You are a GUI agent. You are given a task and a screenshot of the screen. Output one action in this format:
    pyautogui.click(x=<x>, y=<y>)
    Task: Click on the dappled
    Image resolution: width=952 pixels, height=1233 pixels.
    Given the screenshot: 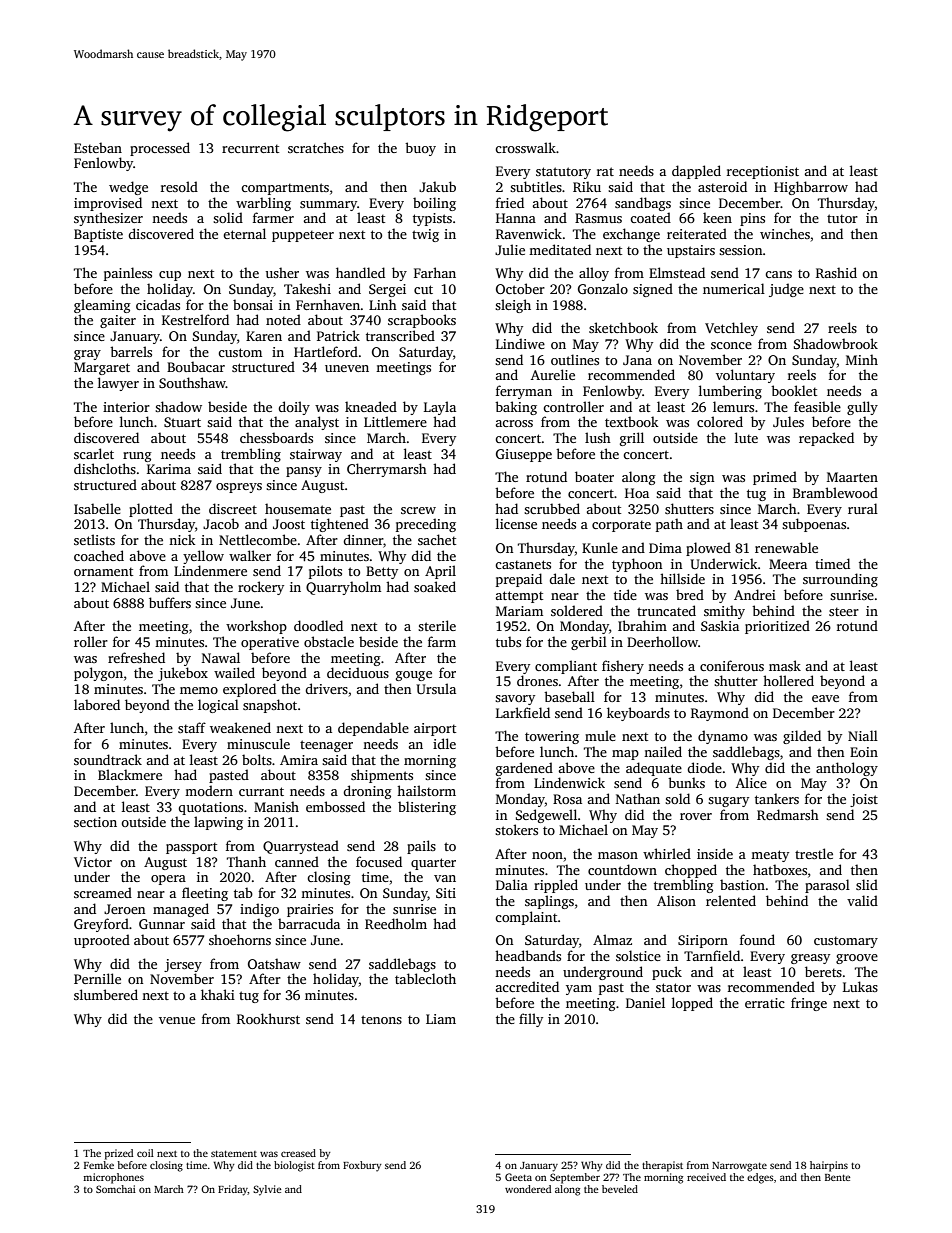 What is the action you would take?
    pyautogui.click(x=696, y=172)
